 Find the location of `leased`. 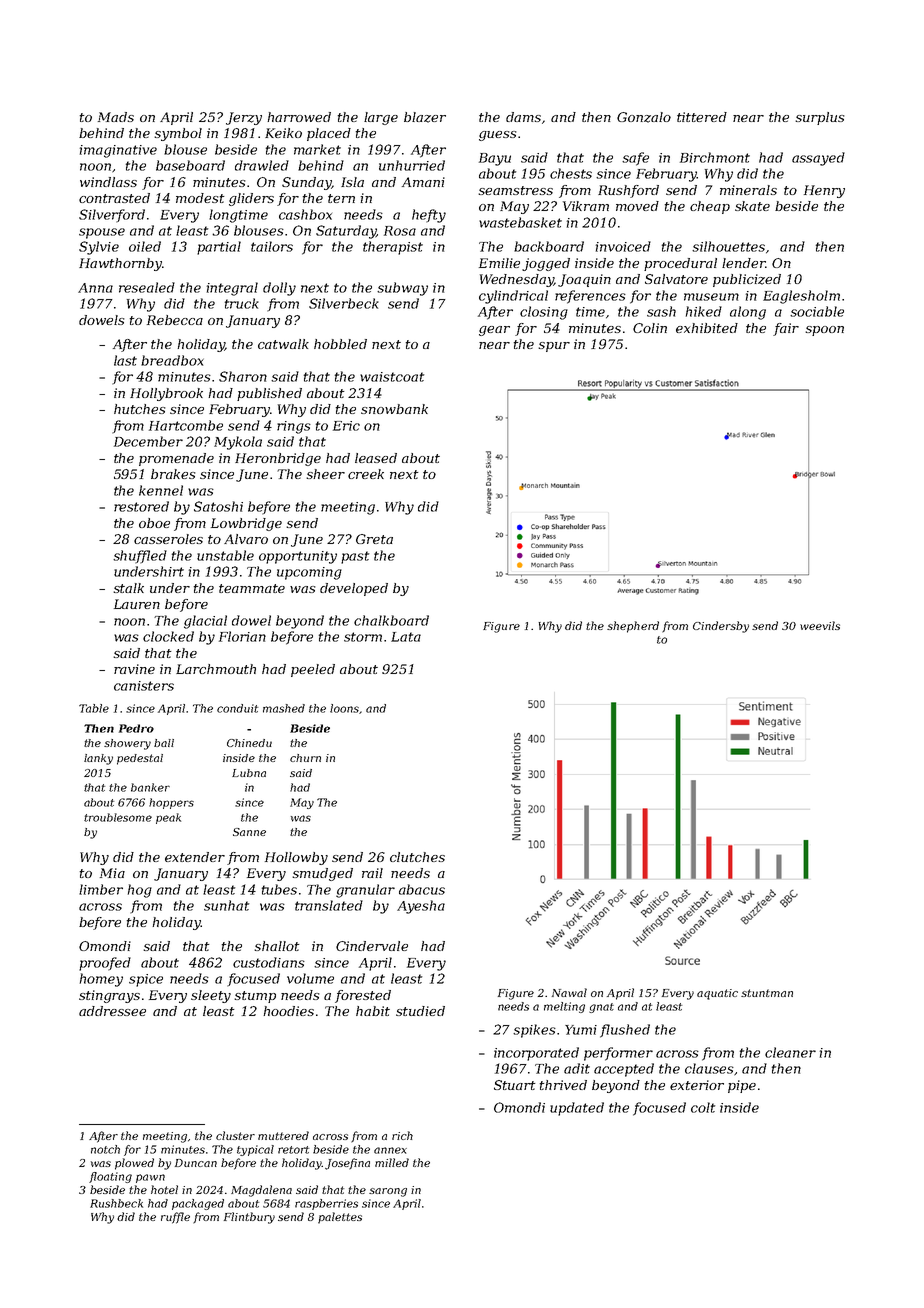

leased is located at coordinates (376, 458).
